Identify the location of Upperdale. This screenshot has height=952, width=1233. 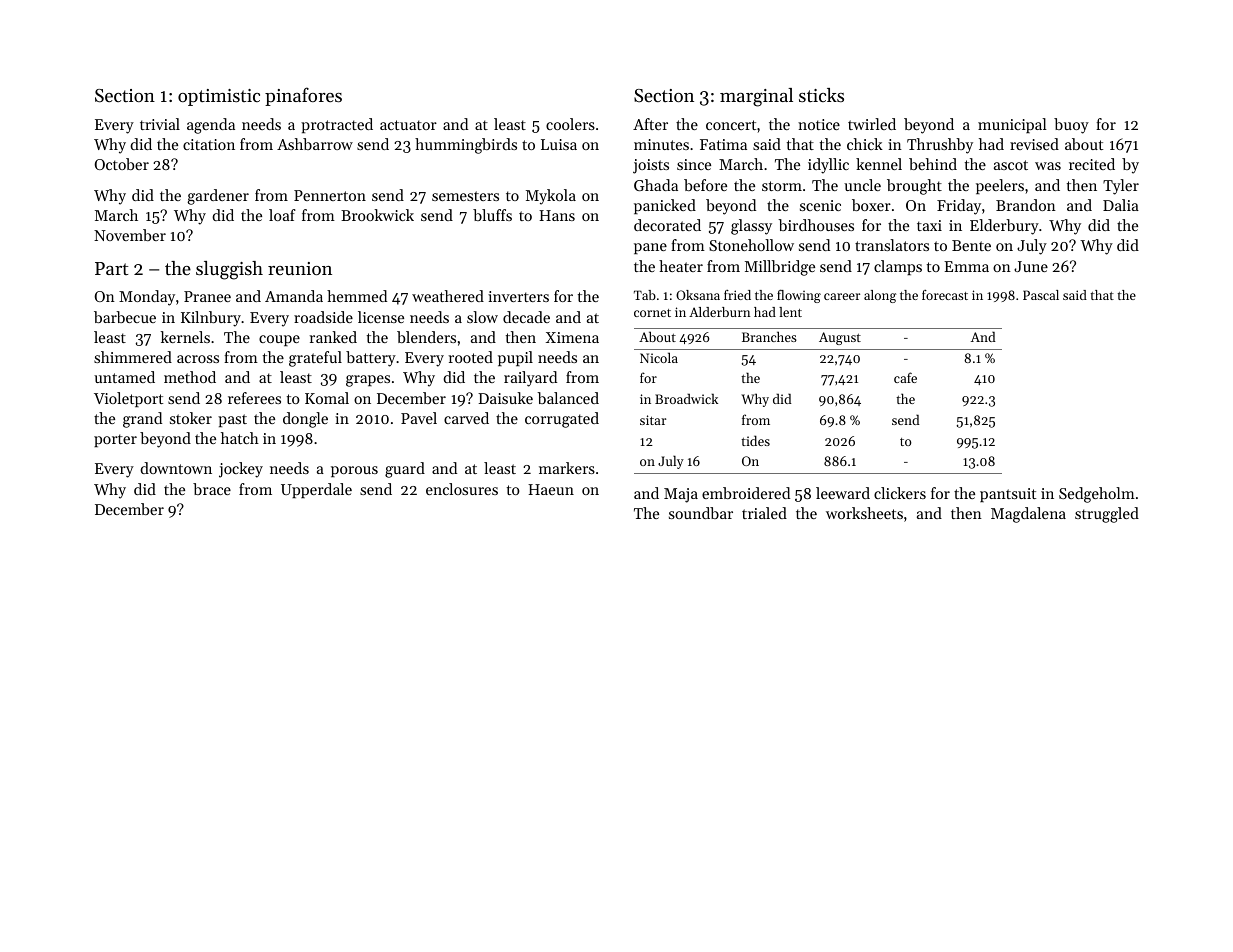
(316, 490).
